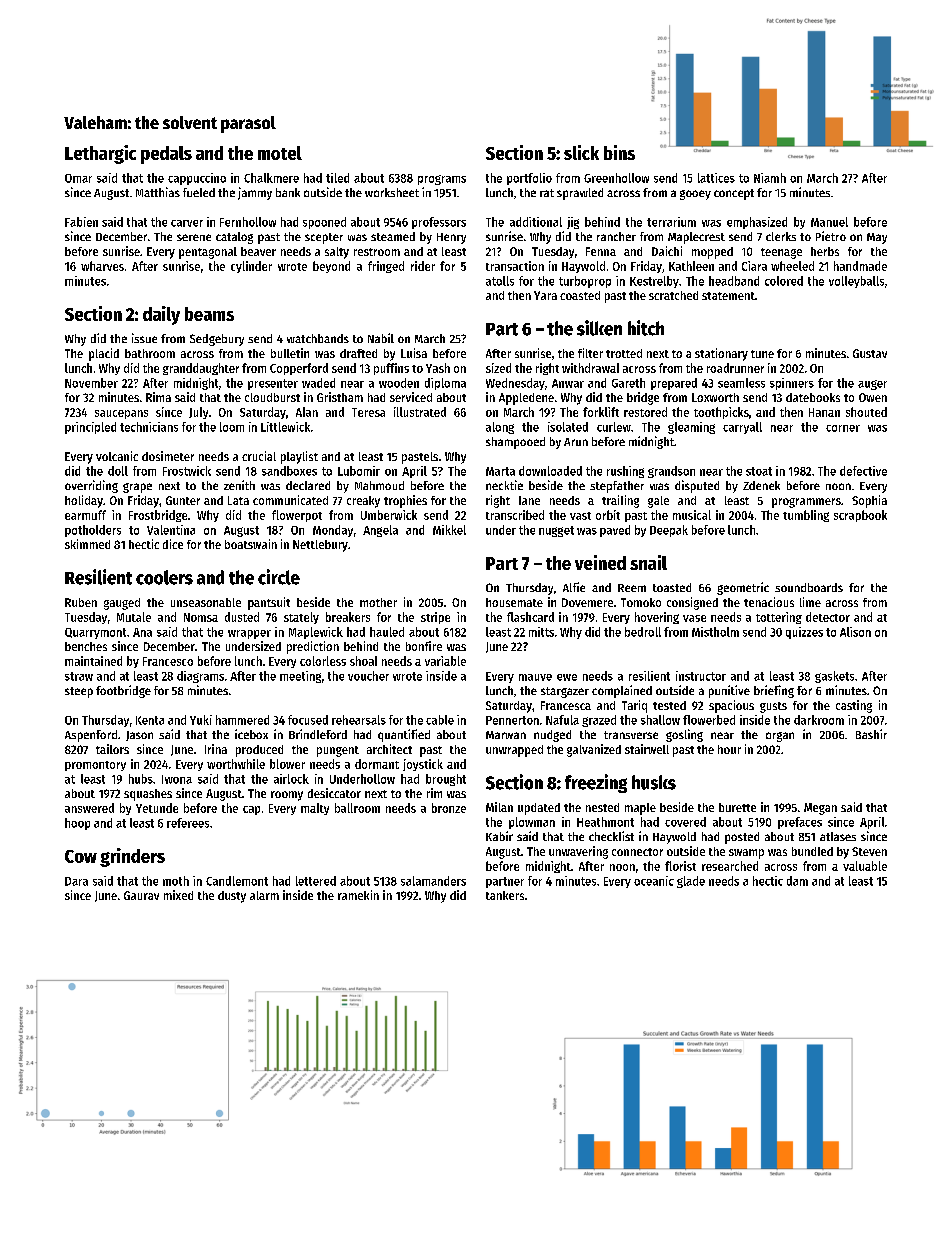 The height and width of the screenshot is (1233, 952). What do you see at coordinates (581, 152) in the screenshot?
I see `slick` at bounding box center [581, 152].
